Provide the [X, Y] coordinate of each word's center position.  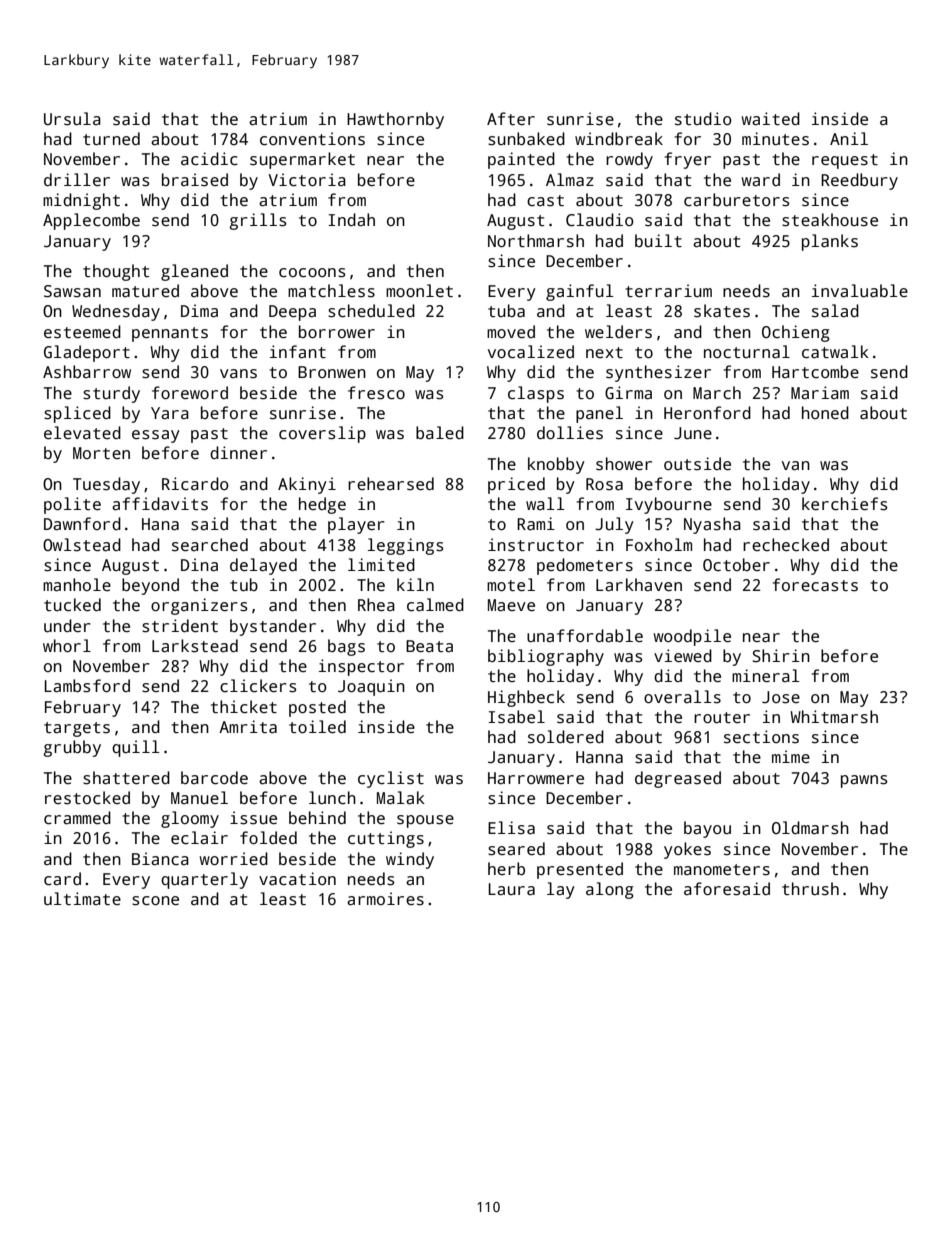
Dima [199, 311]
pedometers [585, 566]
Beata [429, 646]
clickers [258, 686]
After [511, 118]
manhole [77, 585]
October [736, 565]
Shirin [781, 656]
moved [511, 331]
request [845, 161]
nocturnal [747, 352]
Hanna [599, 757]
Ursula [72, 119]
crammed [77, 818]
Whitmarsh [834, 717]
